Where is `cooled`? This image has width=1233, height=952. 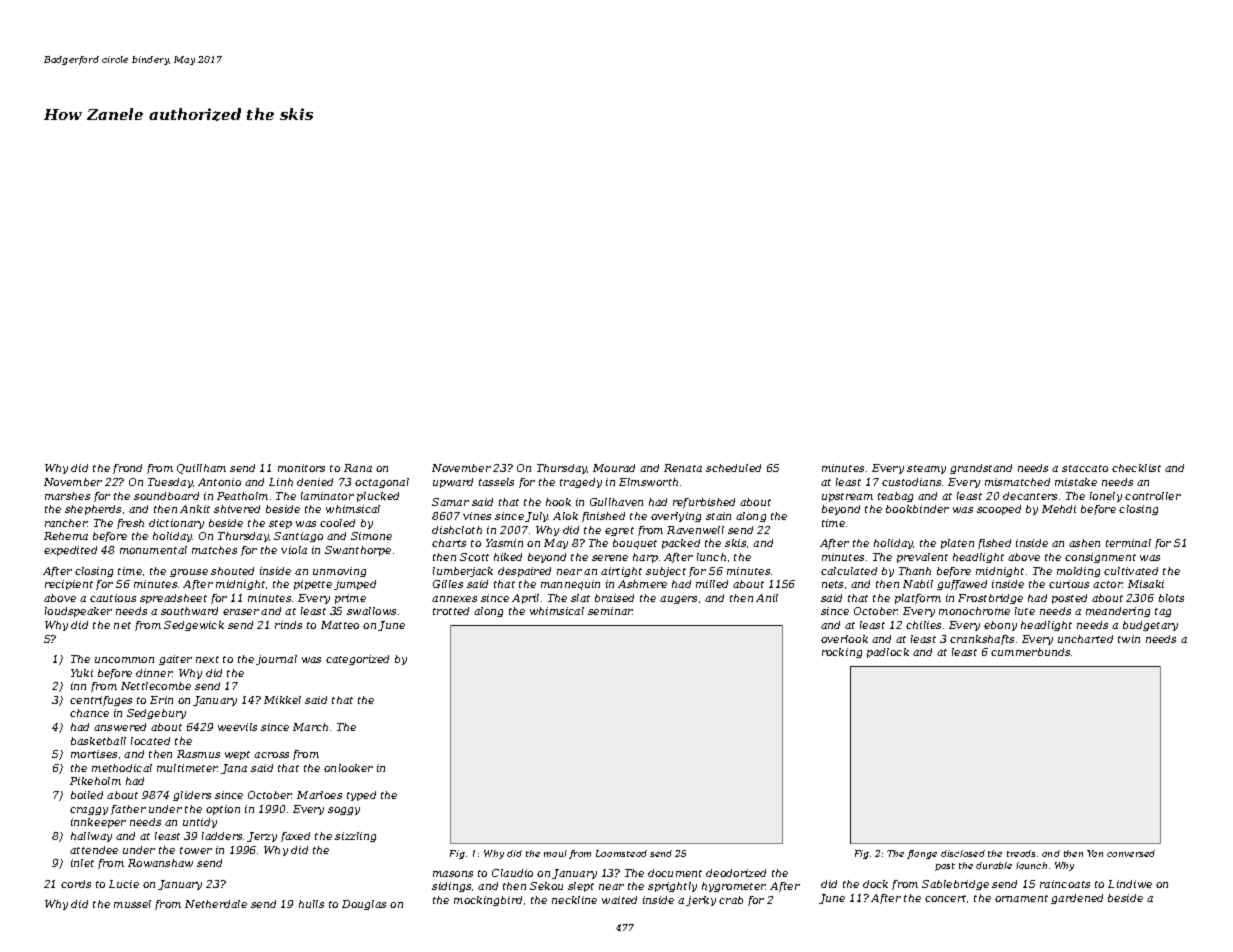 cooled is located at coordinates (337, 523).
